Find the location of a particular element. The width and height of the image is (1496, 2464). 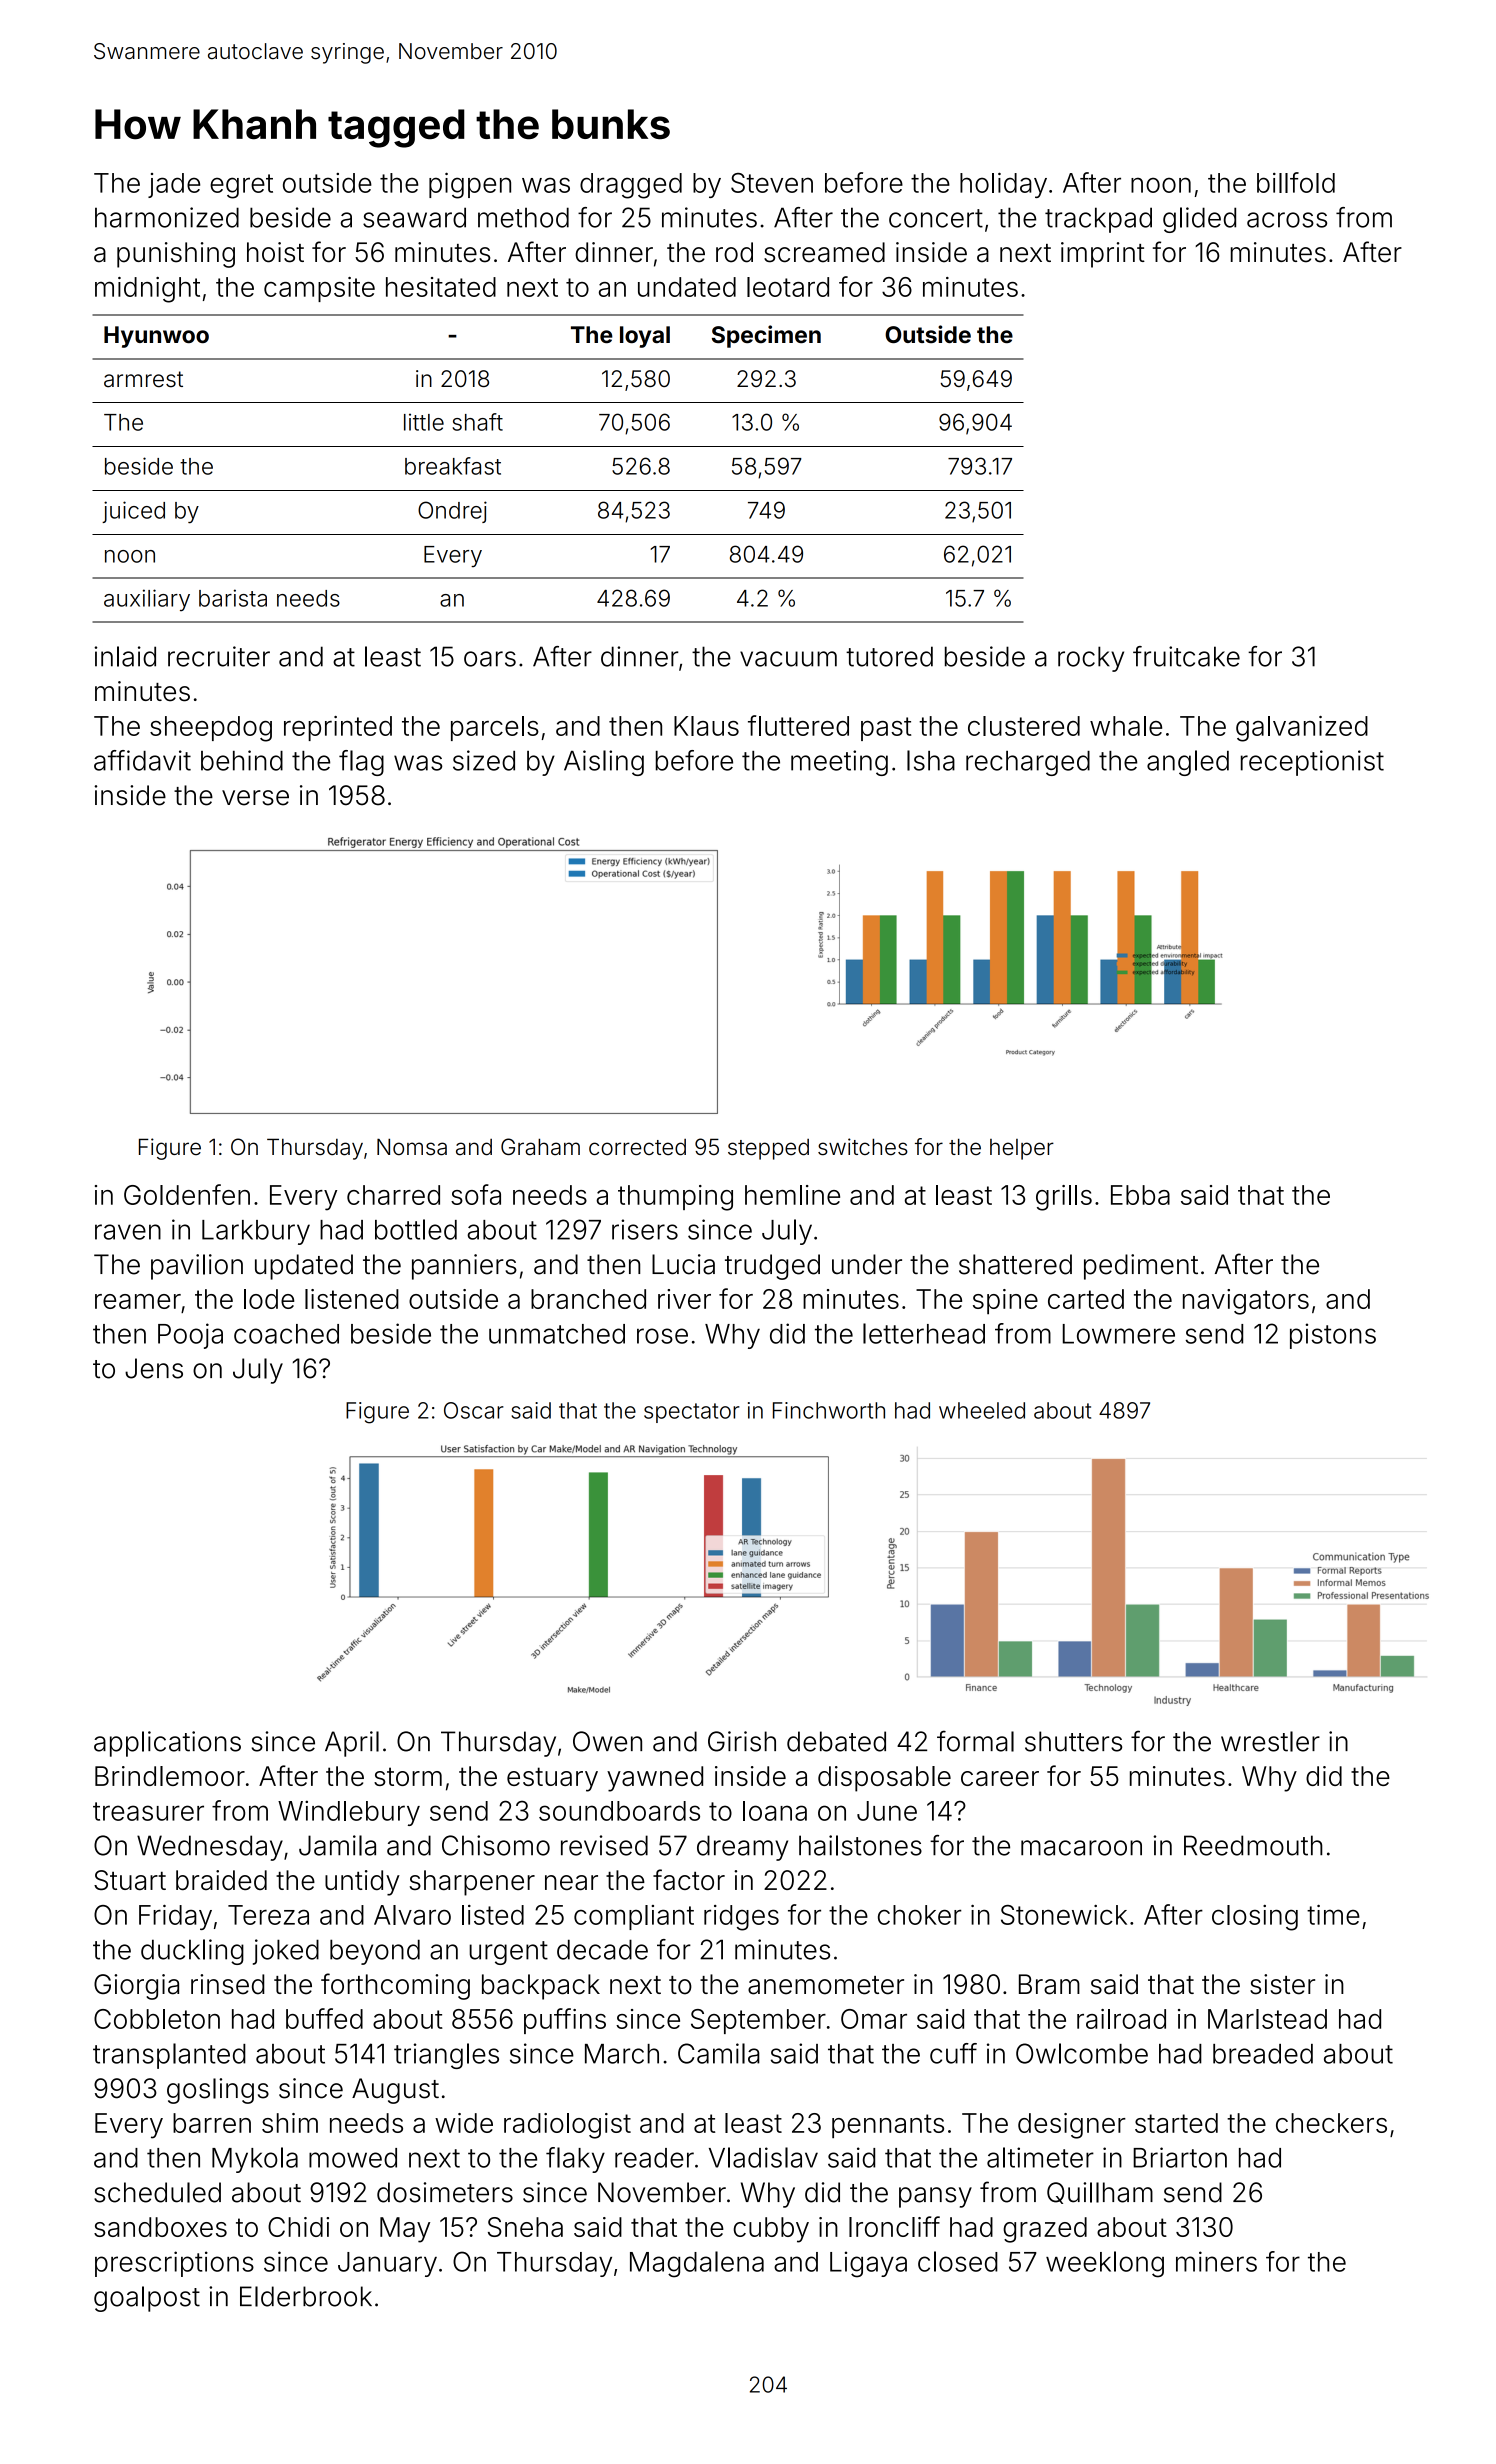

receptionist is located at coordinates (1312, 763).
